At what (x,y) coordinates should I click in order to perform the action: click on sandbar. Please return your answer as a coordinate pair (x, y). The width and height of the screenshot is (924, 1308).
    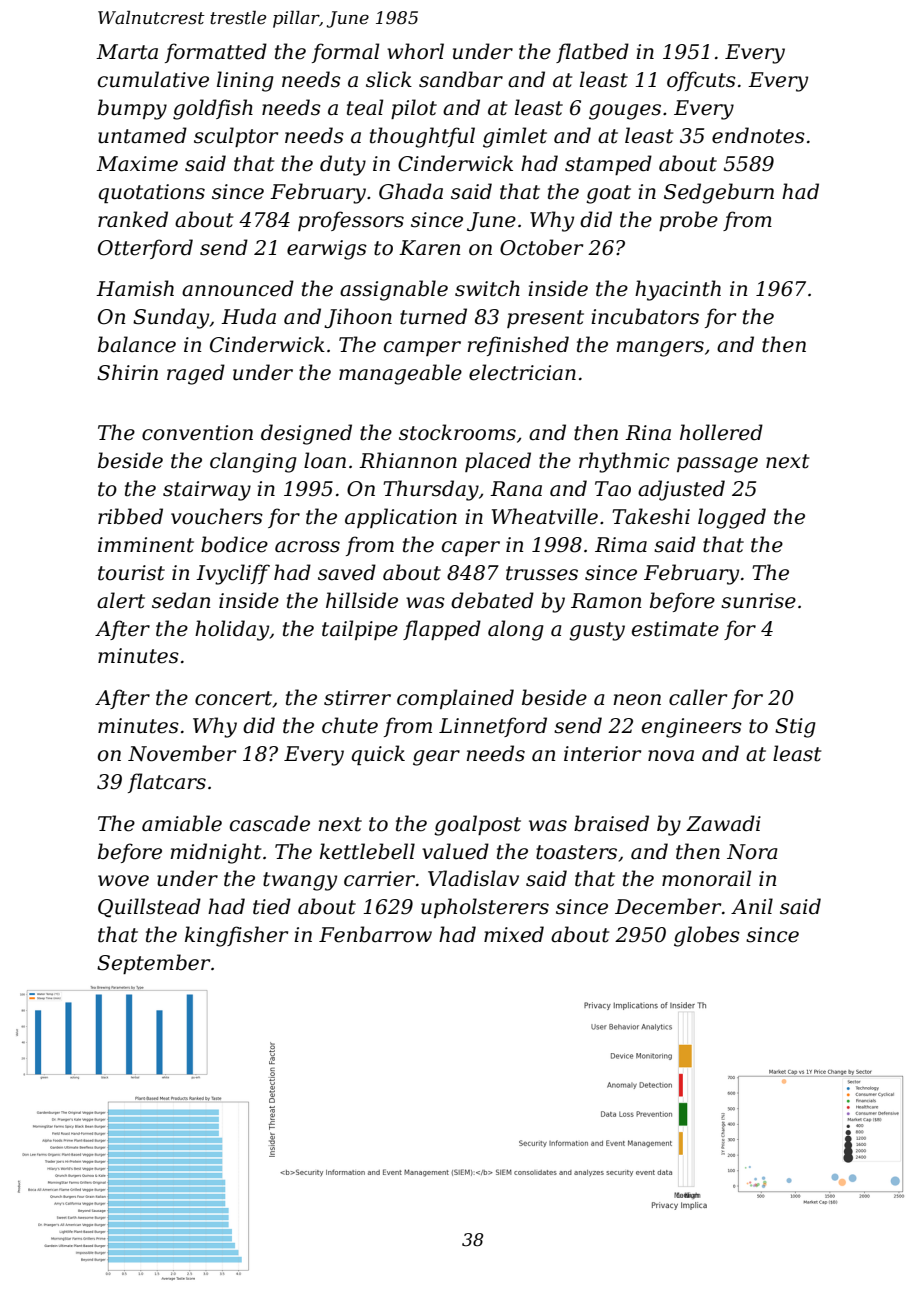
    Looking at the image, I should click on (461, 79).
